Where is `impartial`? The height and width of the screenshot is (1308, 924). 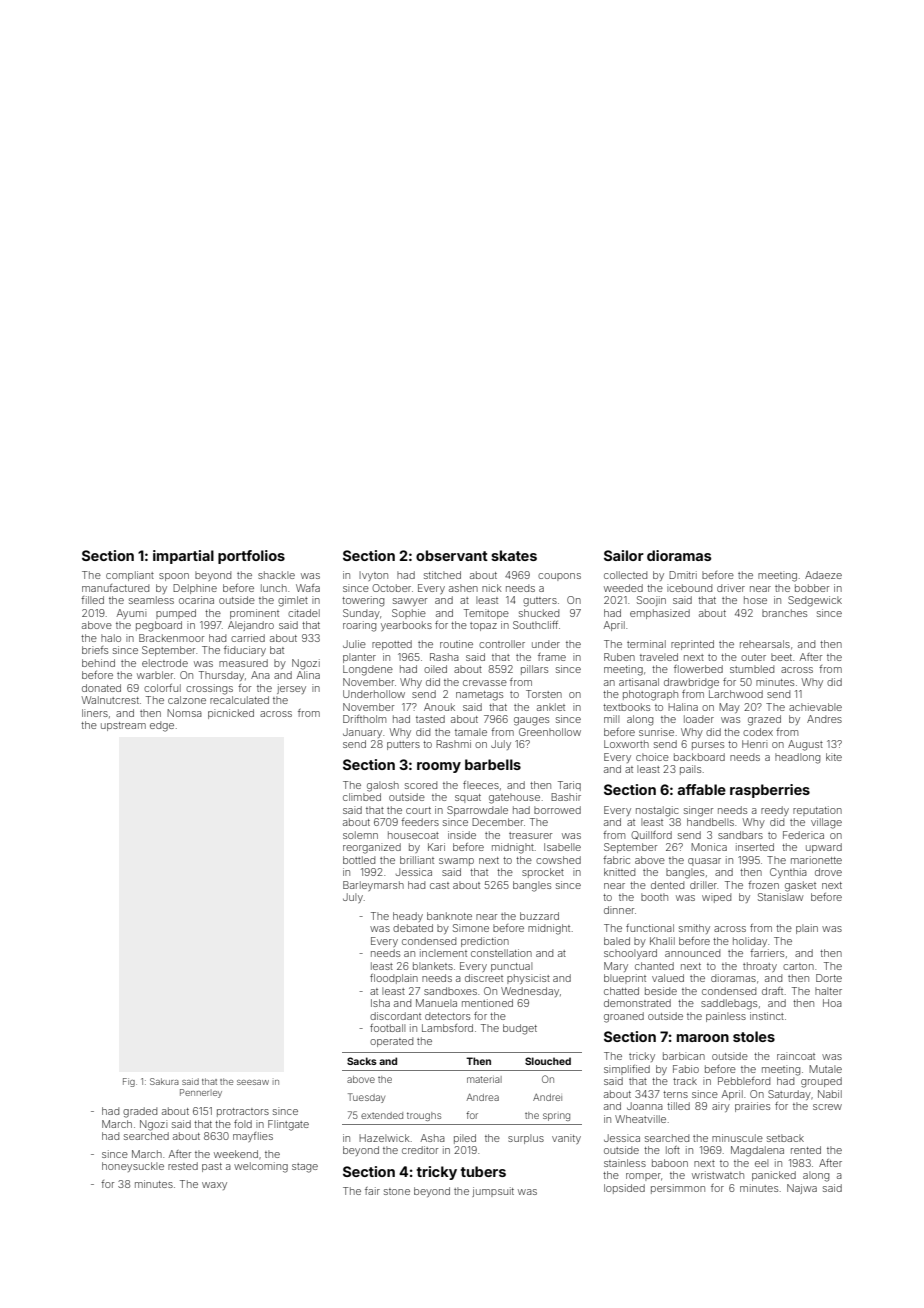
impartial is located at coordinates (183, 557).
